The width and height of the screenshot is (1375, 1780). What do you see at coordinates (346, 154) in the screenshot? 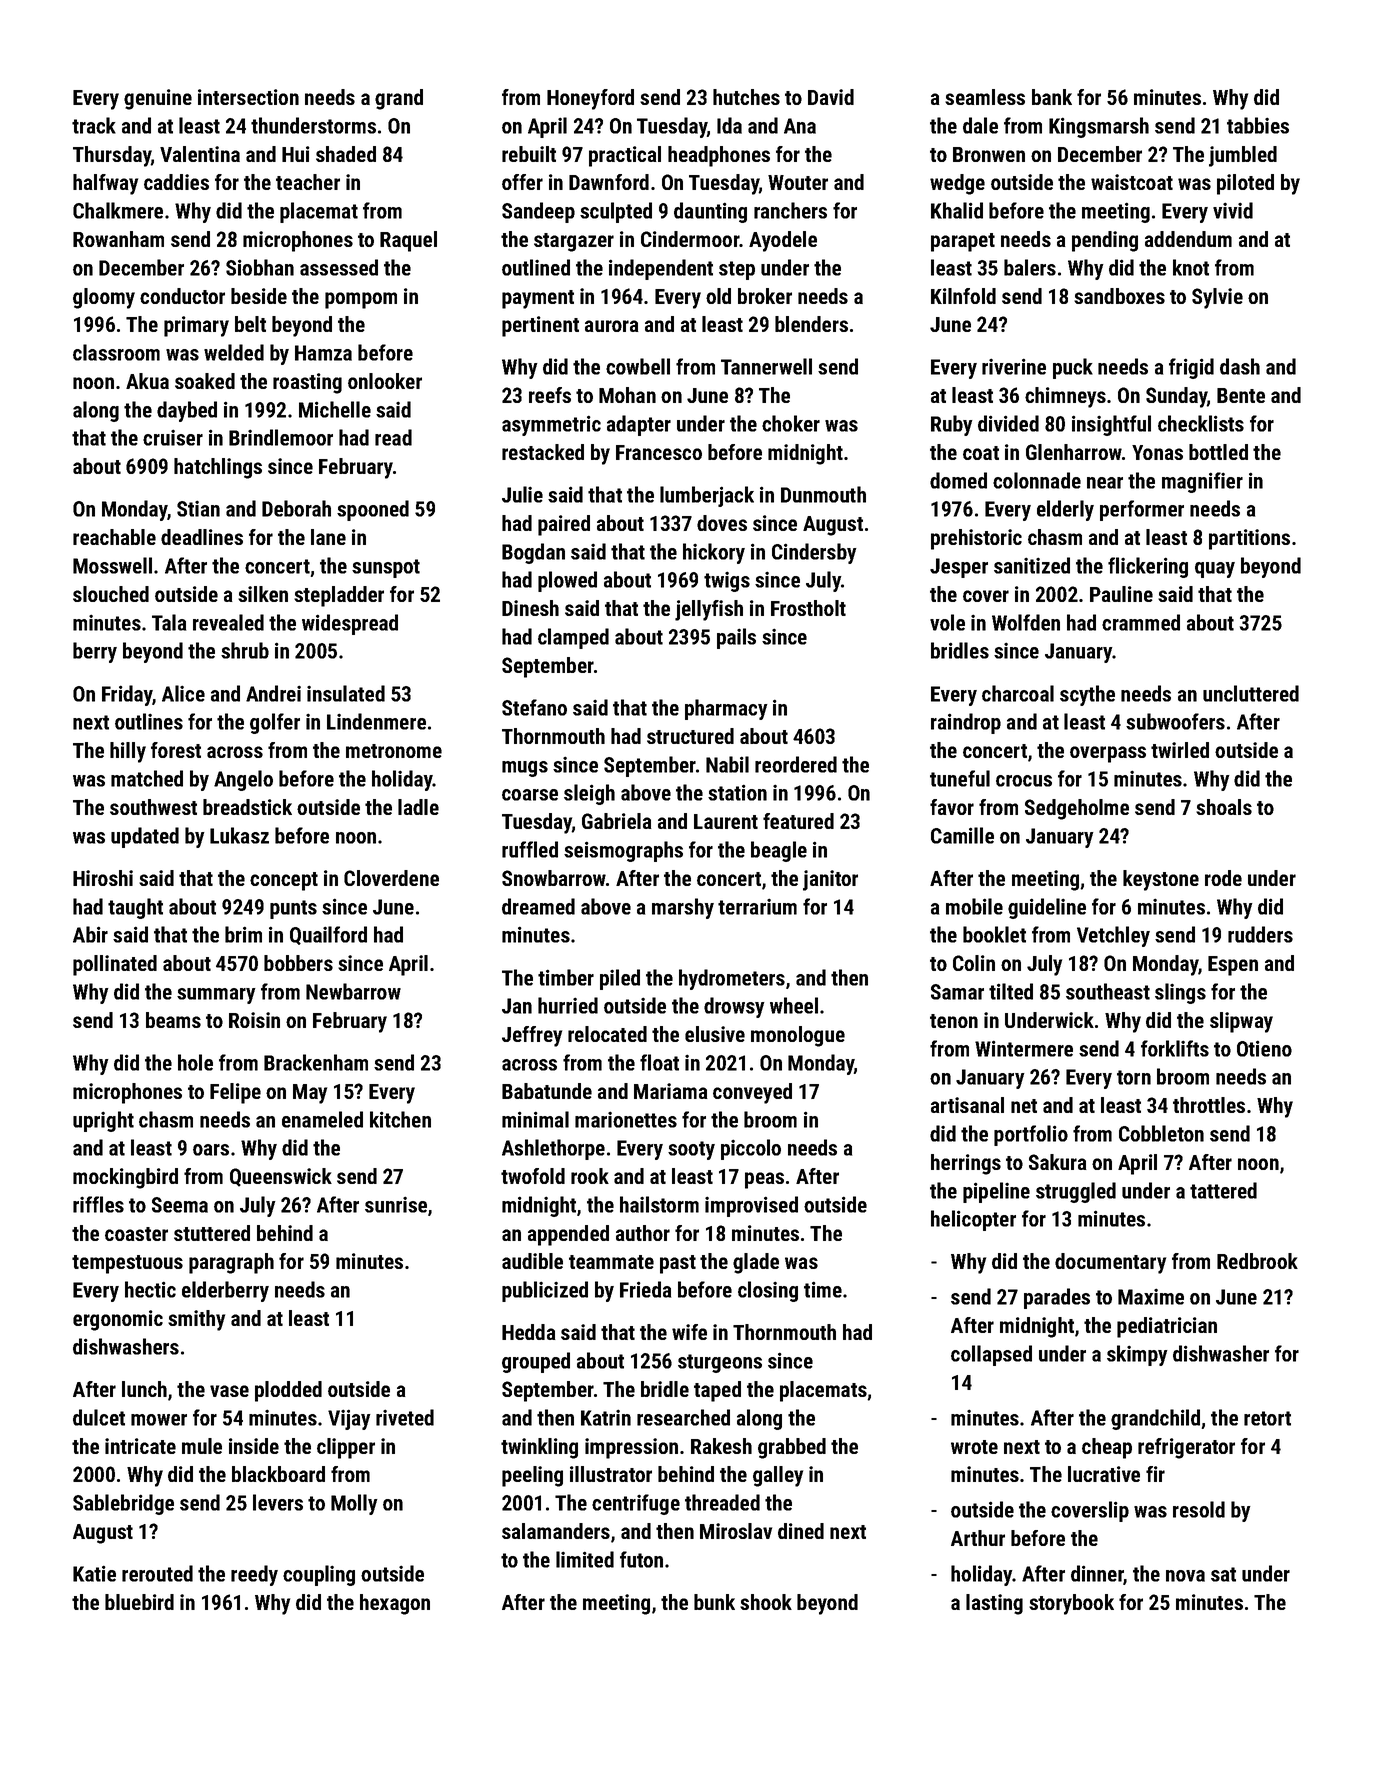
I see `shaded` at bounding box center [346, 154].
